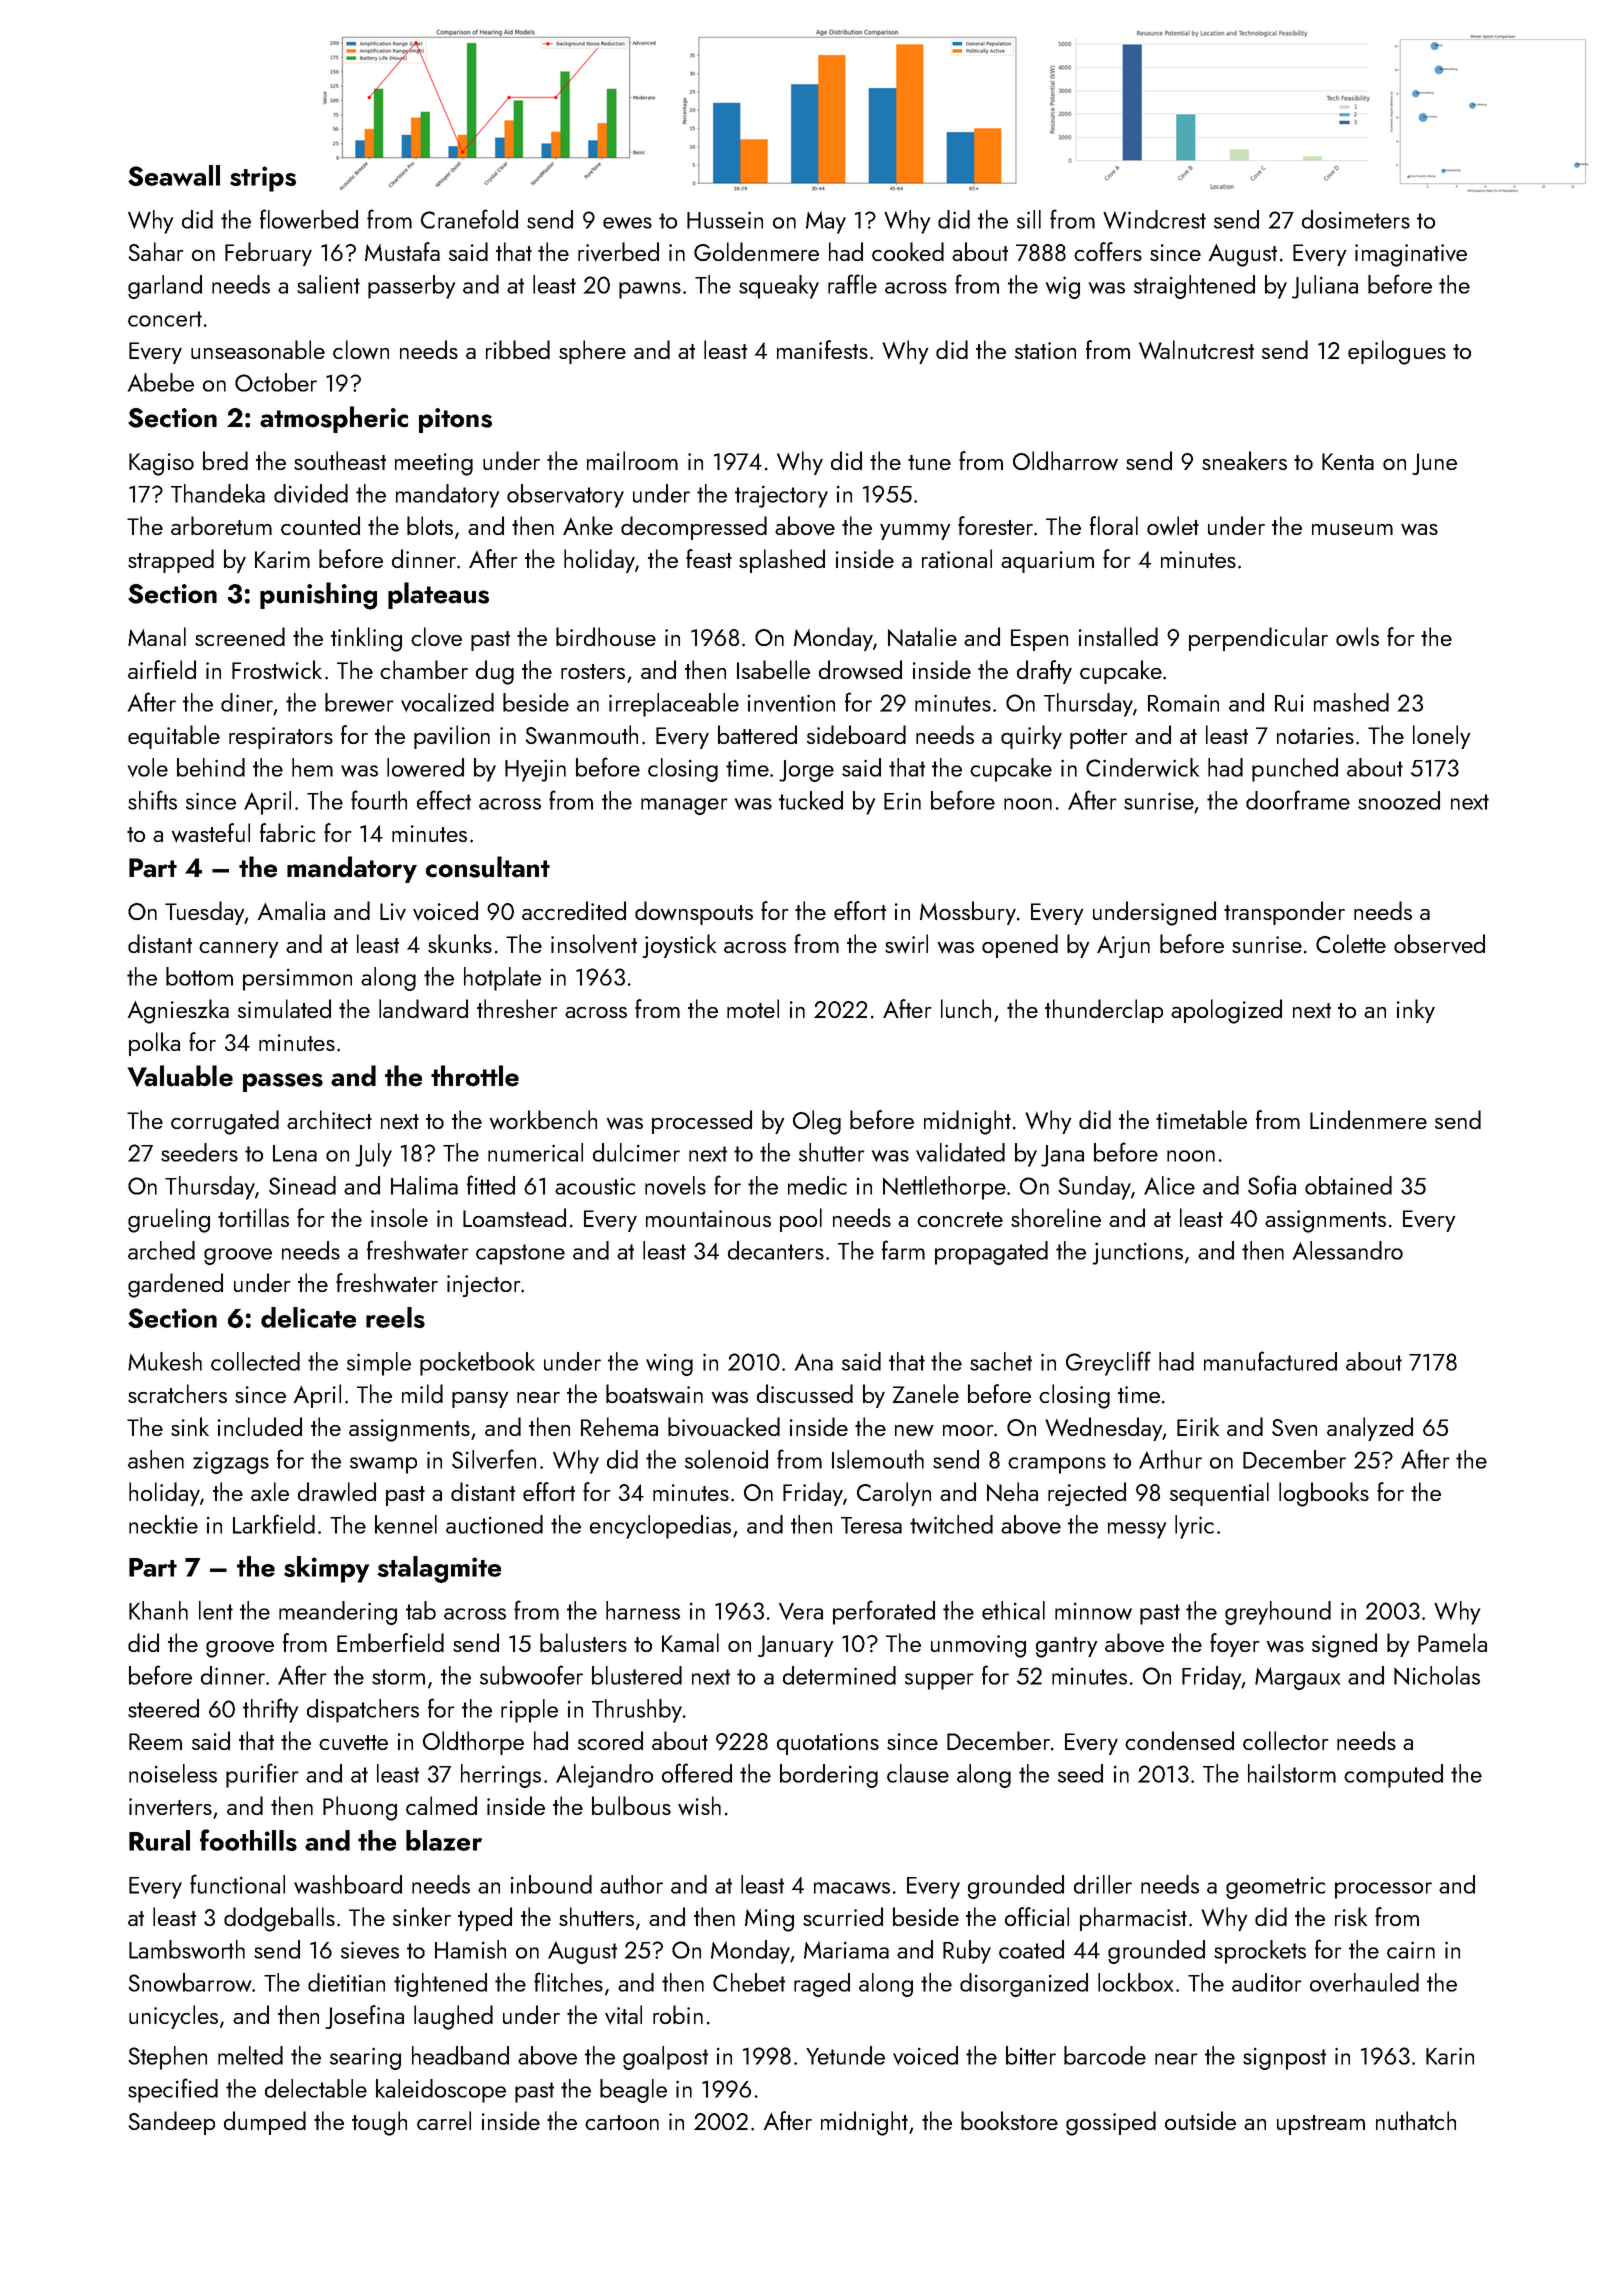  I want to click on notaries, so click(1315, 735).
